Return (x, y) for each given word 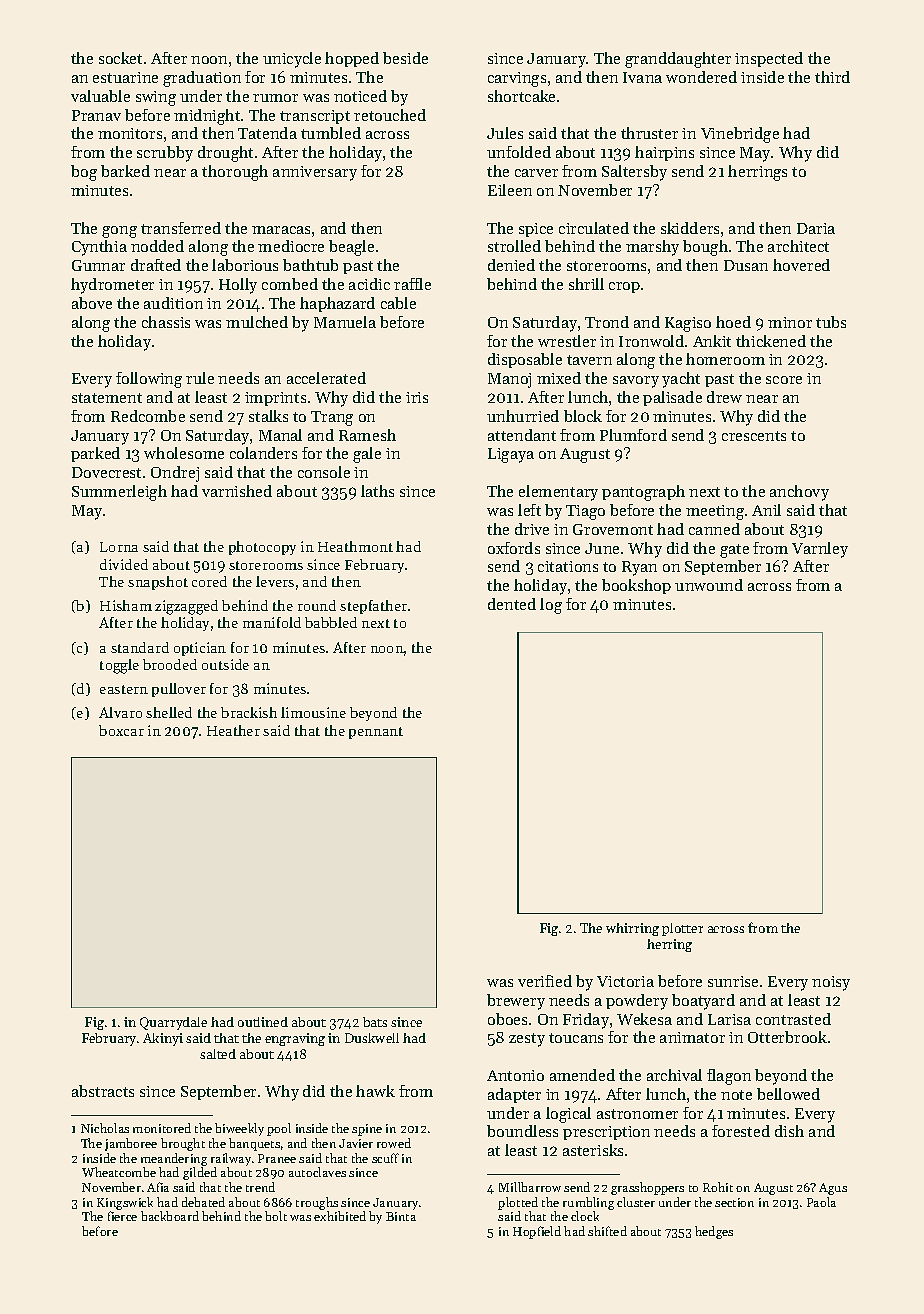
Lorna (119, 547)
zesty (527, 1040)
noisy (831, 983)
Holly (238, 286)
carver (536, 173)
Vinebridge (740, 135)
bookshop (636, 586)
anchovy (799, 493)
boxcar (121, 730)
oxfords (514, 548)
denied (511, 265)
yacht (681, 380)
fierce (122, 1216)
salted (218, 1054)
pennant (376, 733)
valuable (100, 96)
